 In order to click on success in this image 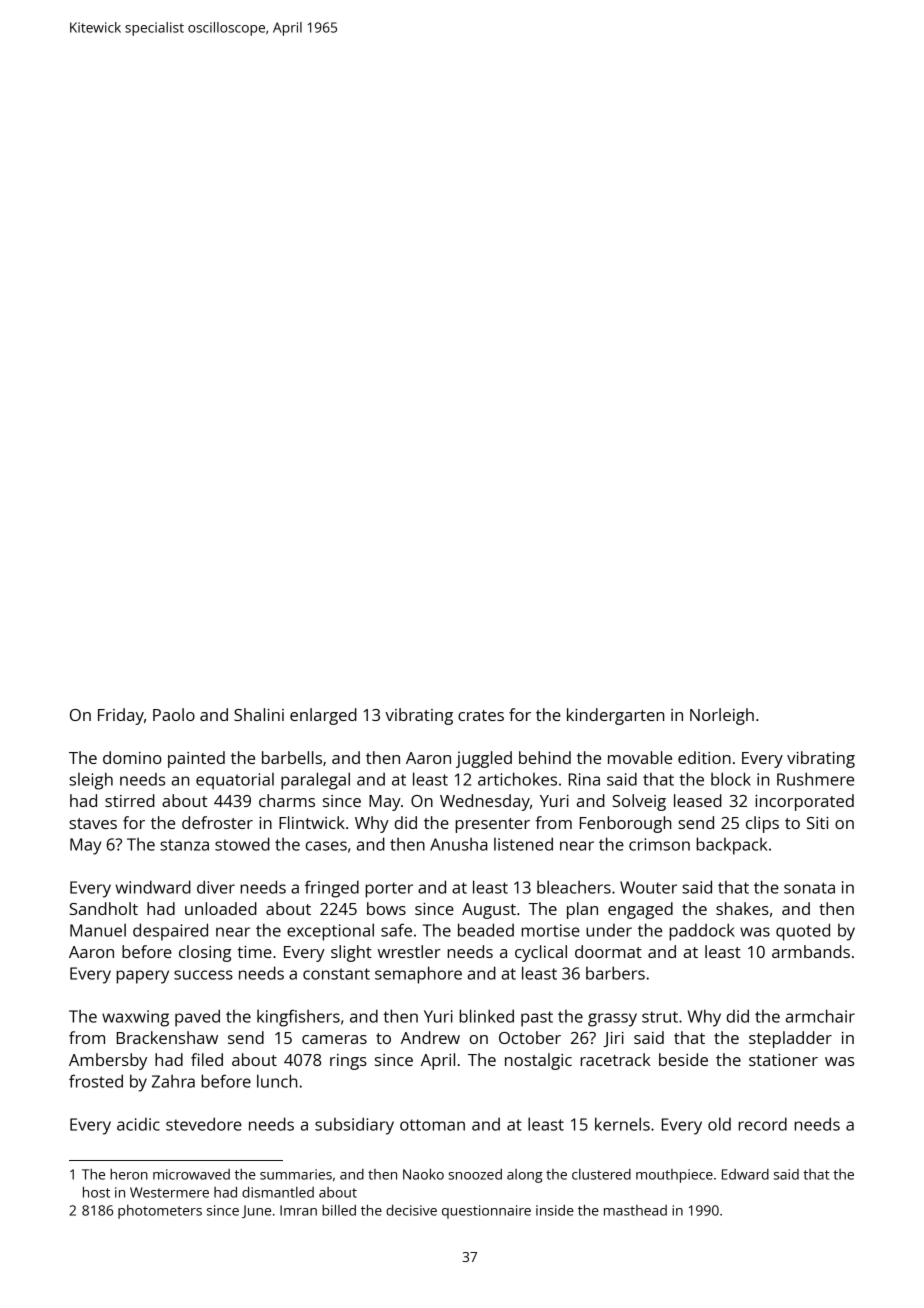, I will do `click(203, 975)`.
